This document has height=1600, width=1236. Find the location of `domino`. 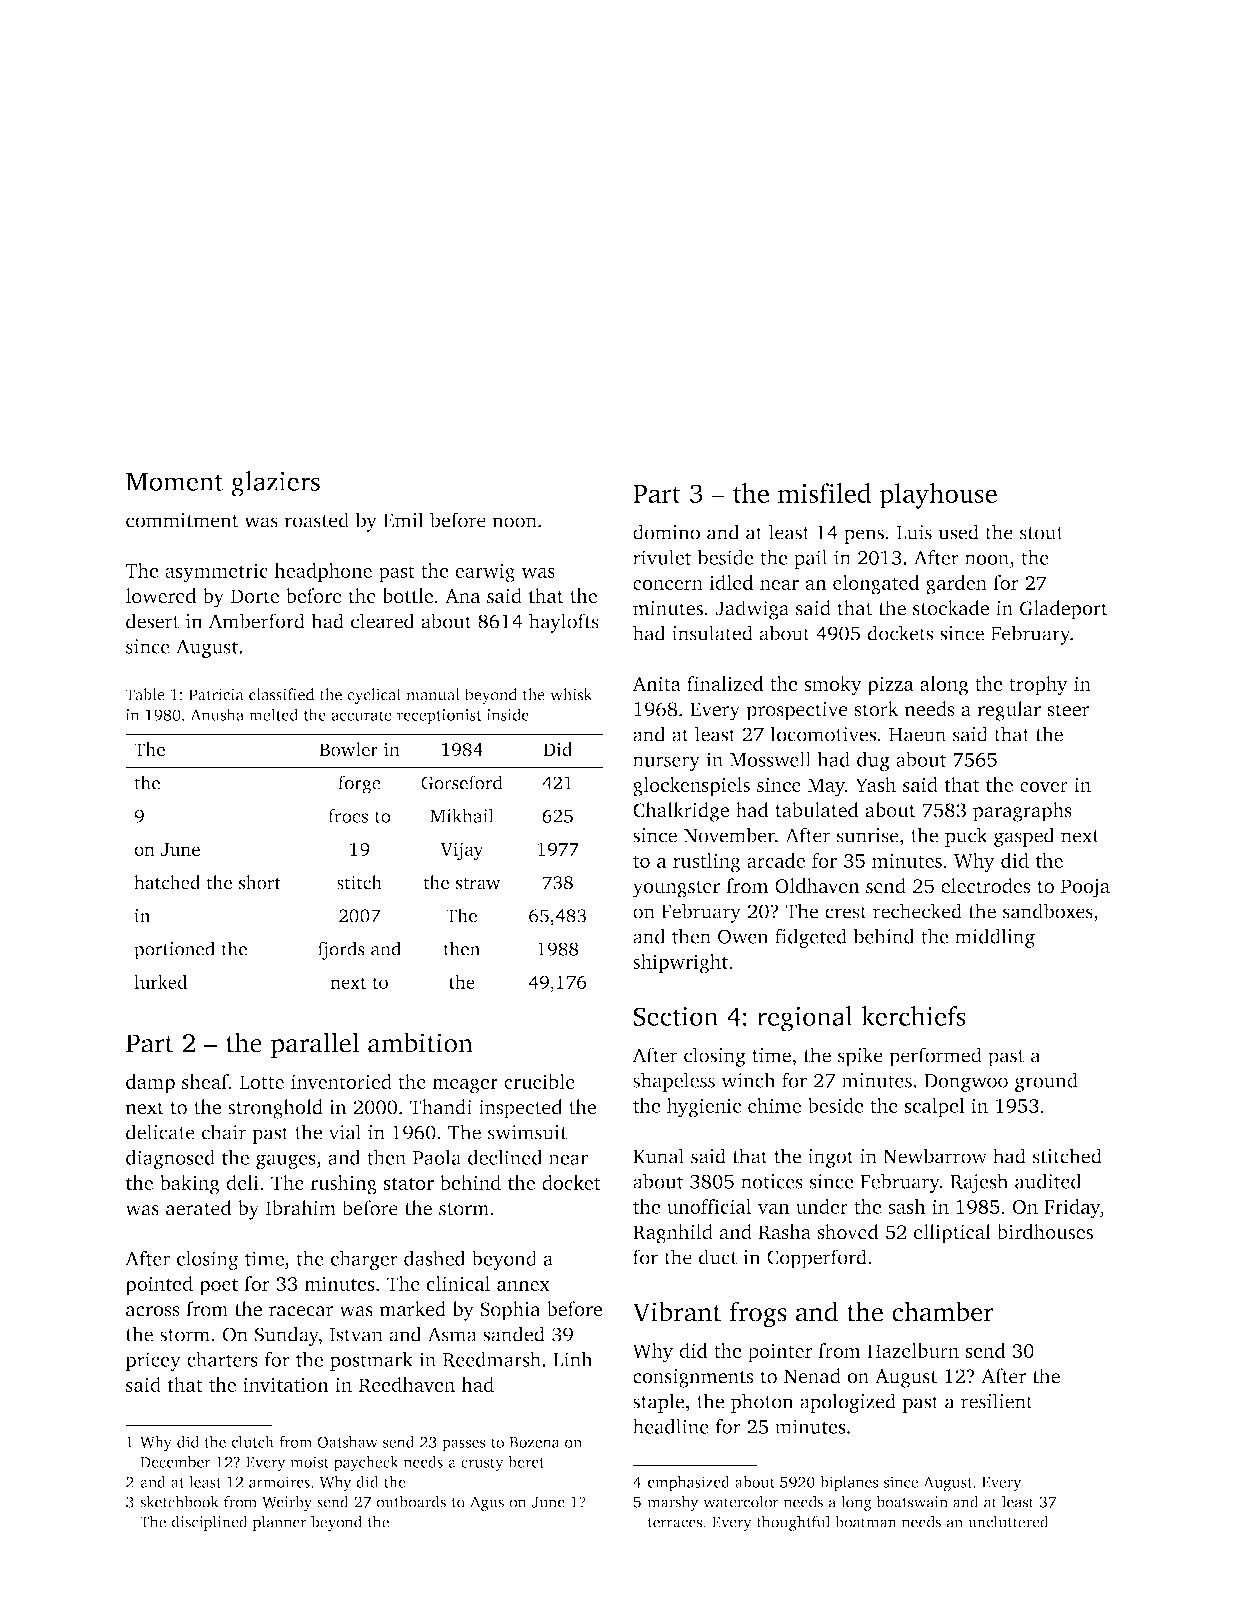

domino is located at coordinates (666, 532).
